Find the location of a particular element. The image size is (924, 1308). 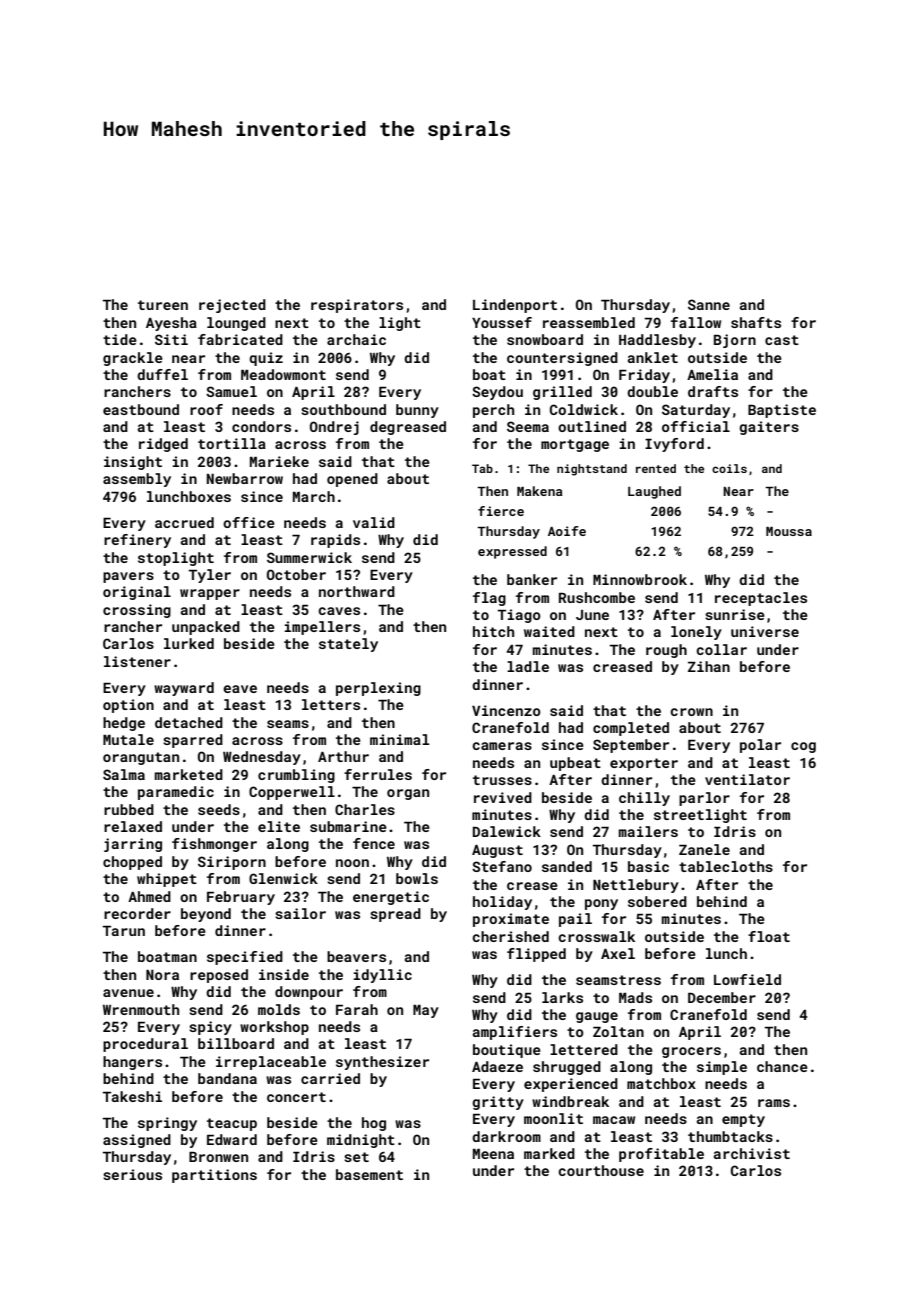

Meena is located at coordinates (493, 1154).
